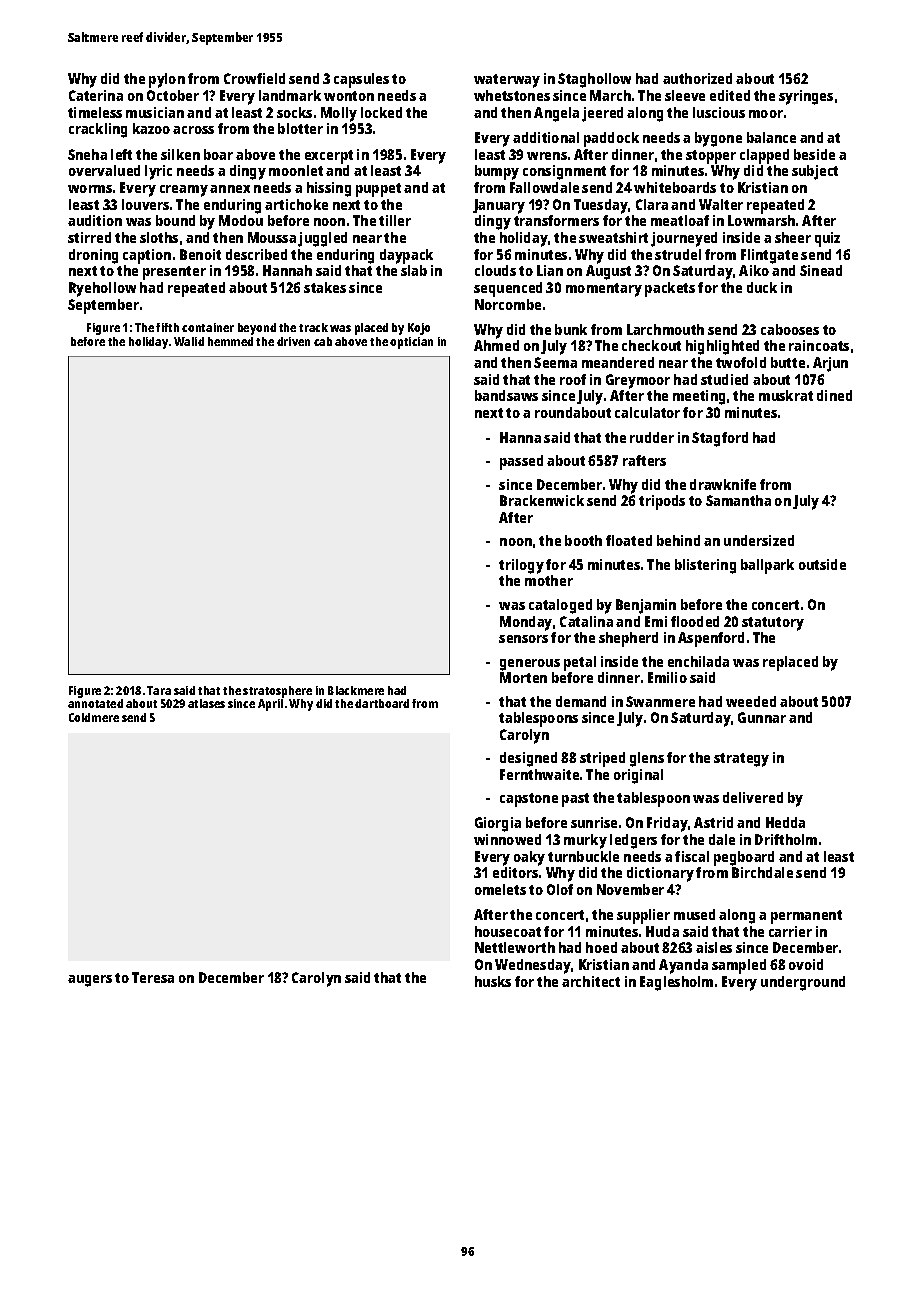 Image resolution: width=924 pixels, height=1308 pixels. I want to click on Walter, so click(721, 204).
